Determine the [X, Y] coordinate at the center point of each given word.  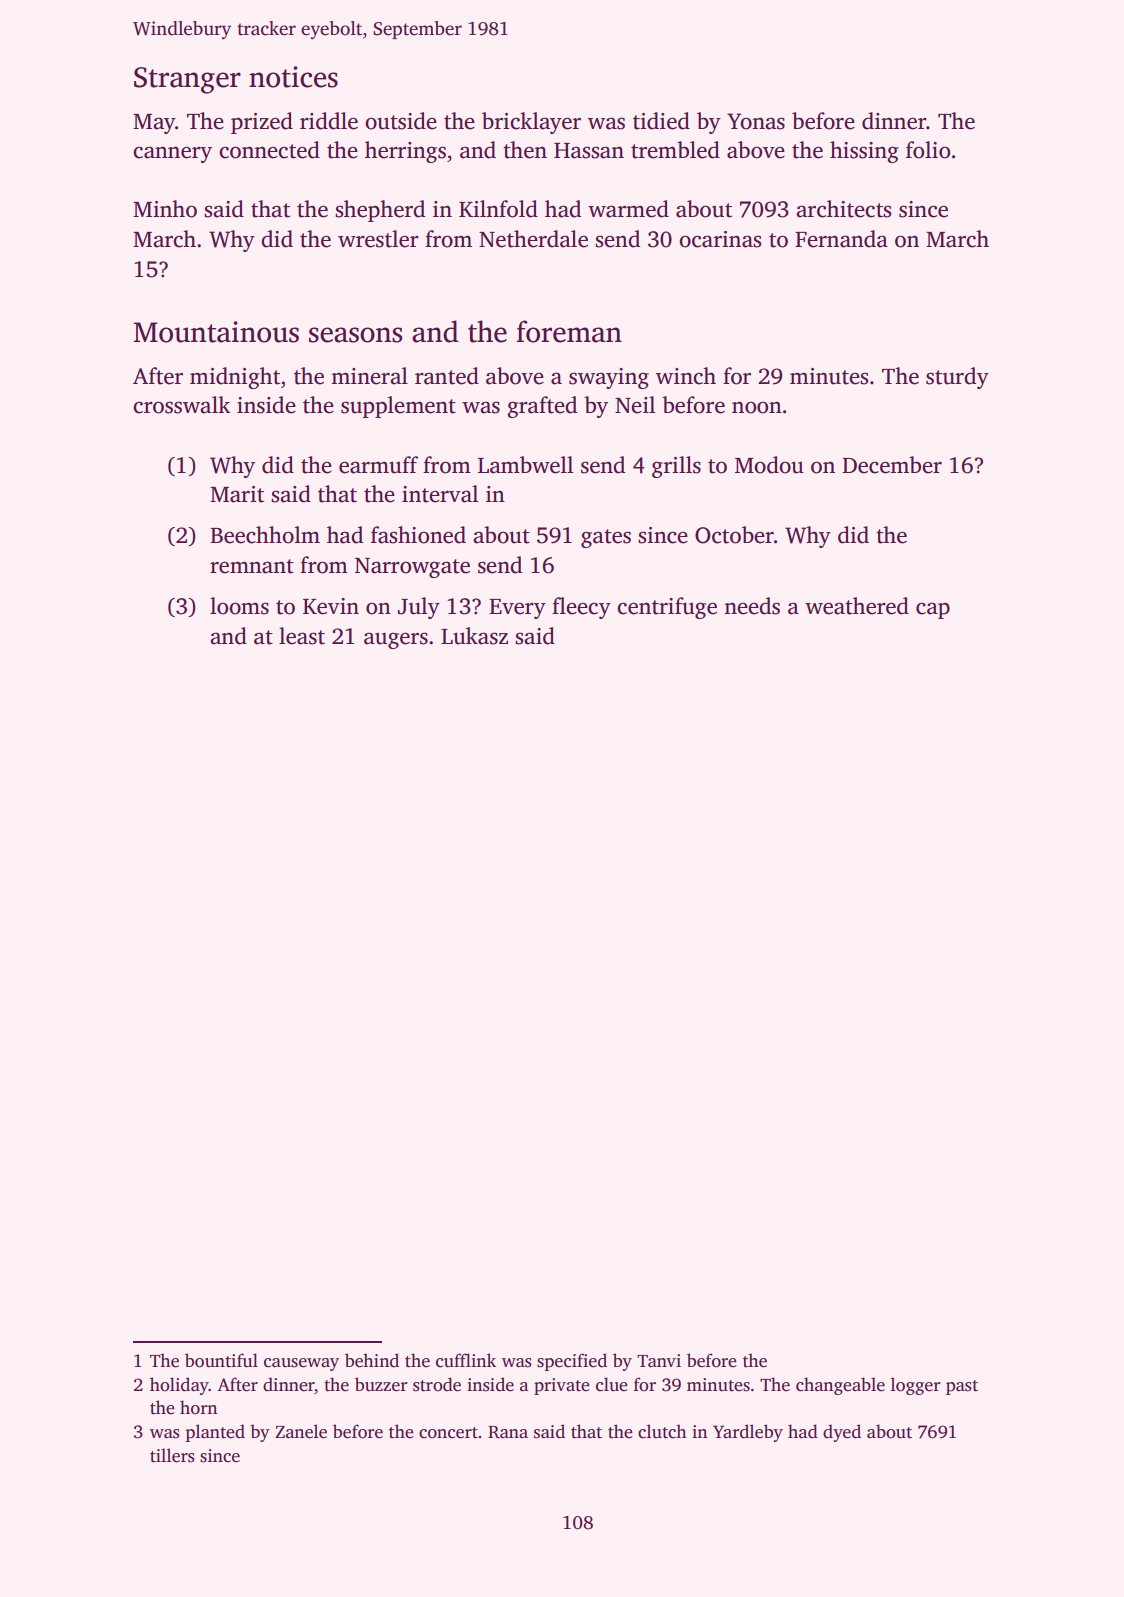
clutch [662, 1431]
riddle [329, 121]
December [892, 465]
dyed [842, 1433]
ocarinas [720, 239]
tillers [172, 1455]
